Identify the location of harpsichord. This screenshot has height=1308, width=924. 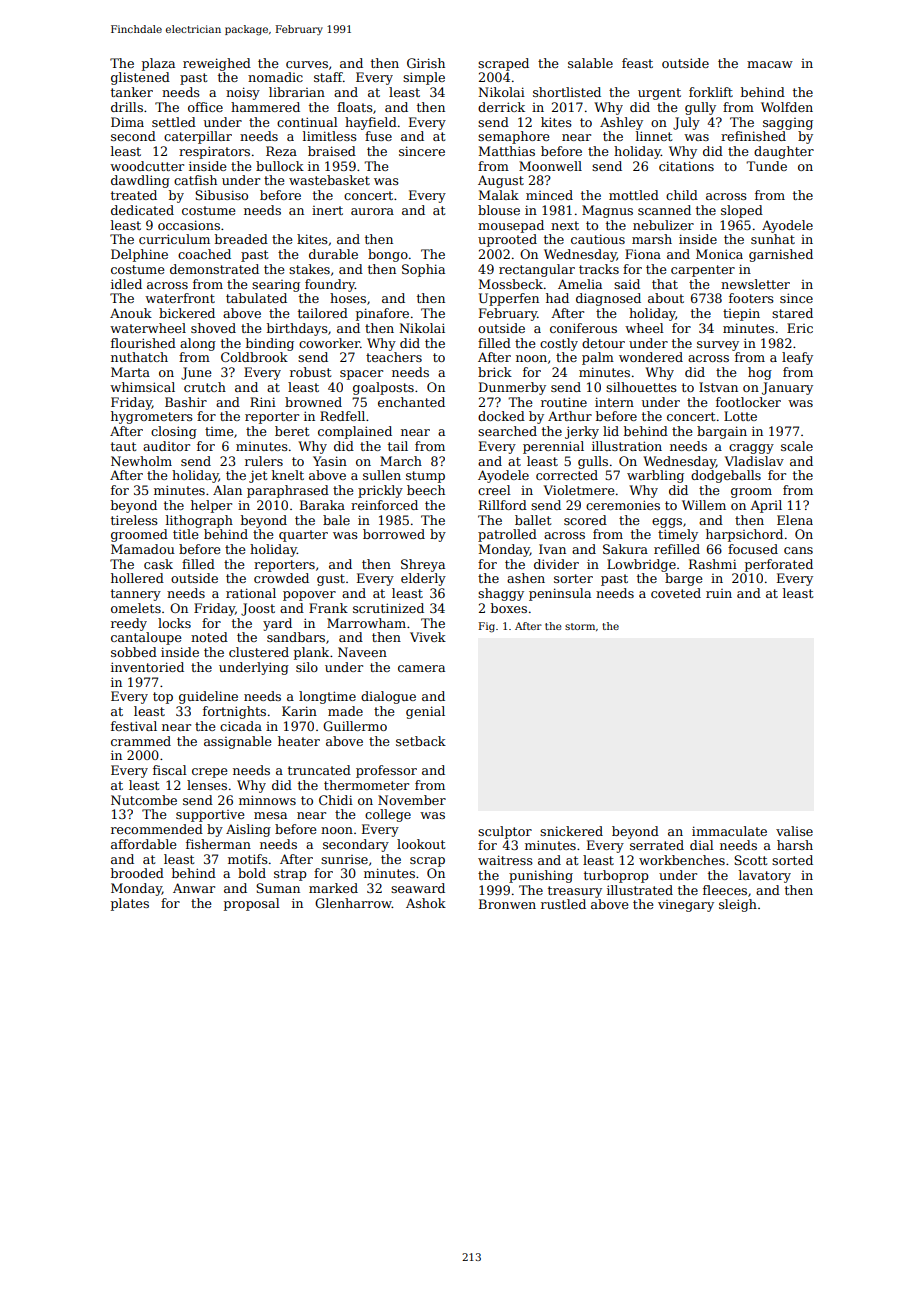
(744, 535).
